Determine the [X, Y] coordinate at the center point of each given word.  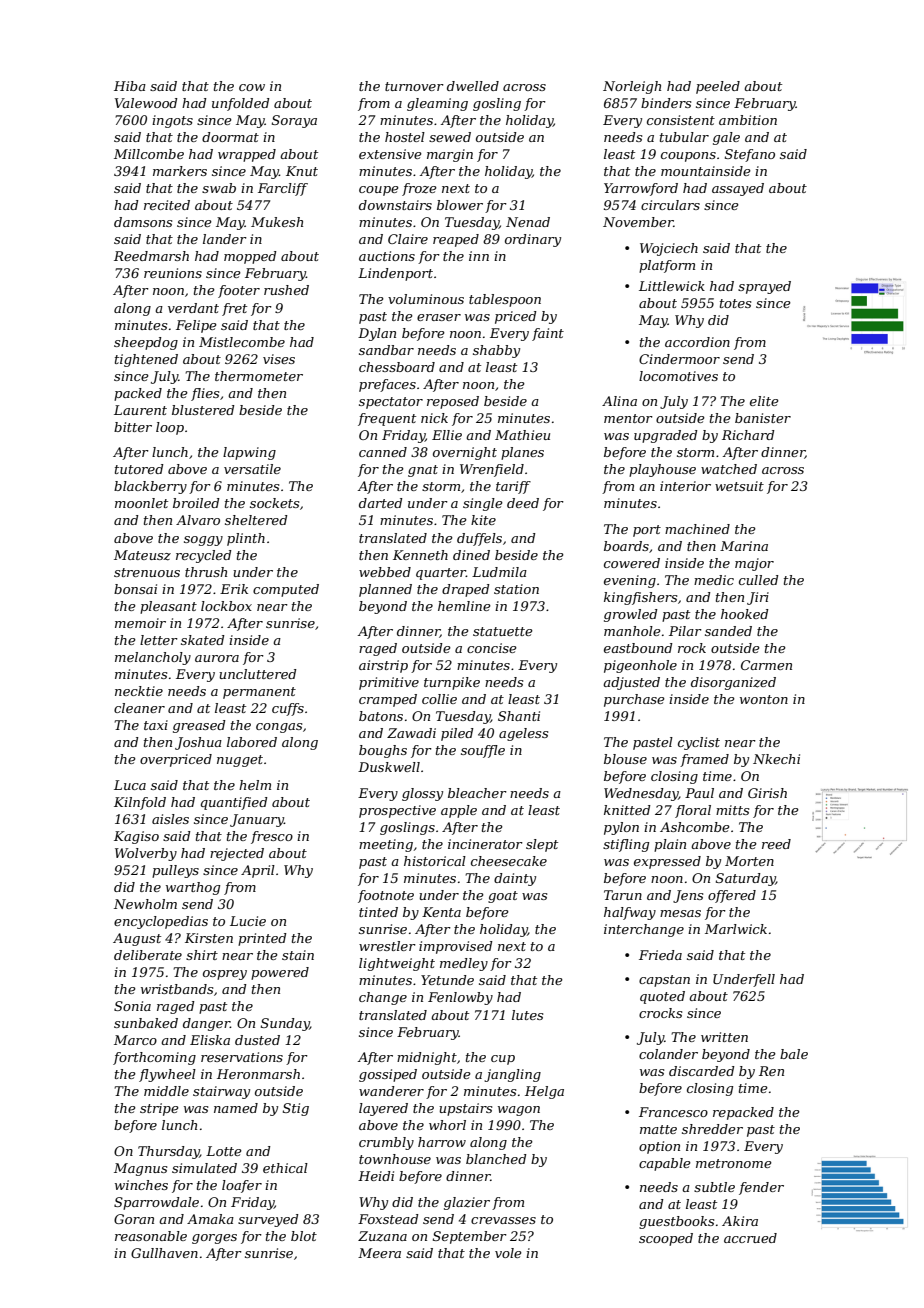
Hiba [130, 86]
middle [166, 1091]
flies [205, 394]
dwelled [473, 86]
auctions [387, 256]
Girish [767, 793]
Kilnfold [140, 803]
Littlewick [672, 286]
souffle [483, 751]
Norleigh [632, 87]
